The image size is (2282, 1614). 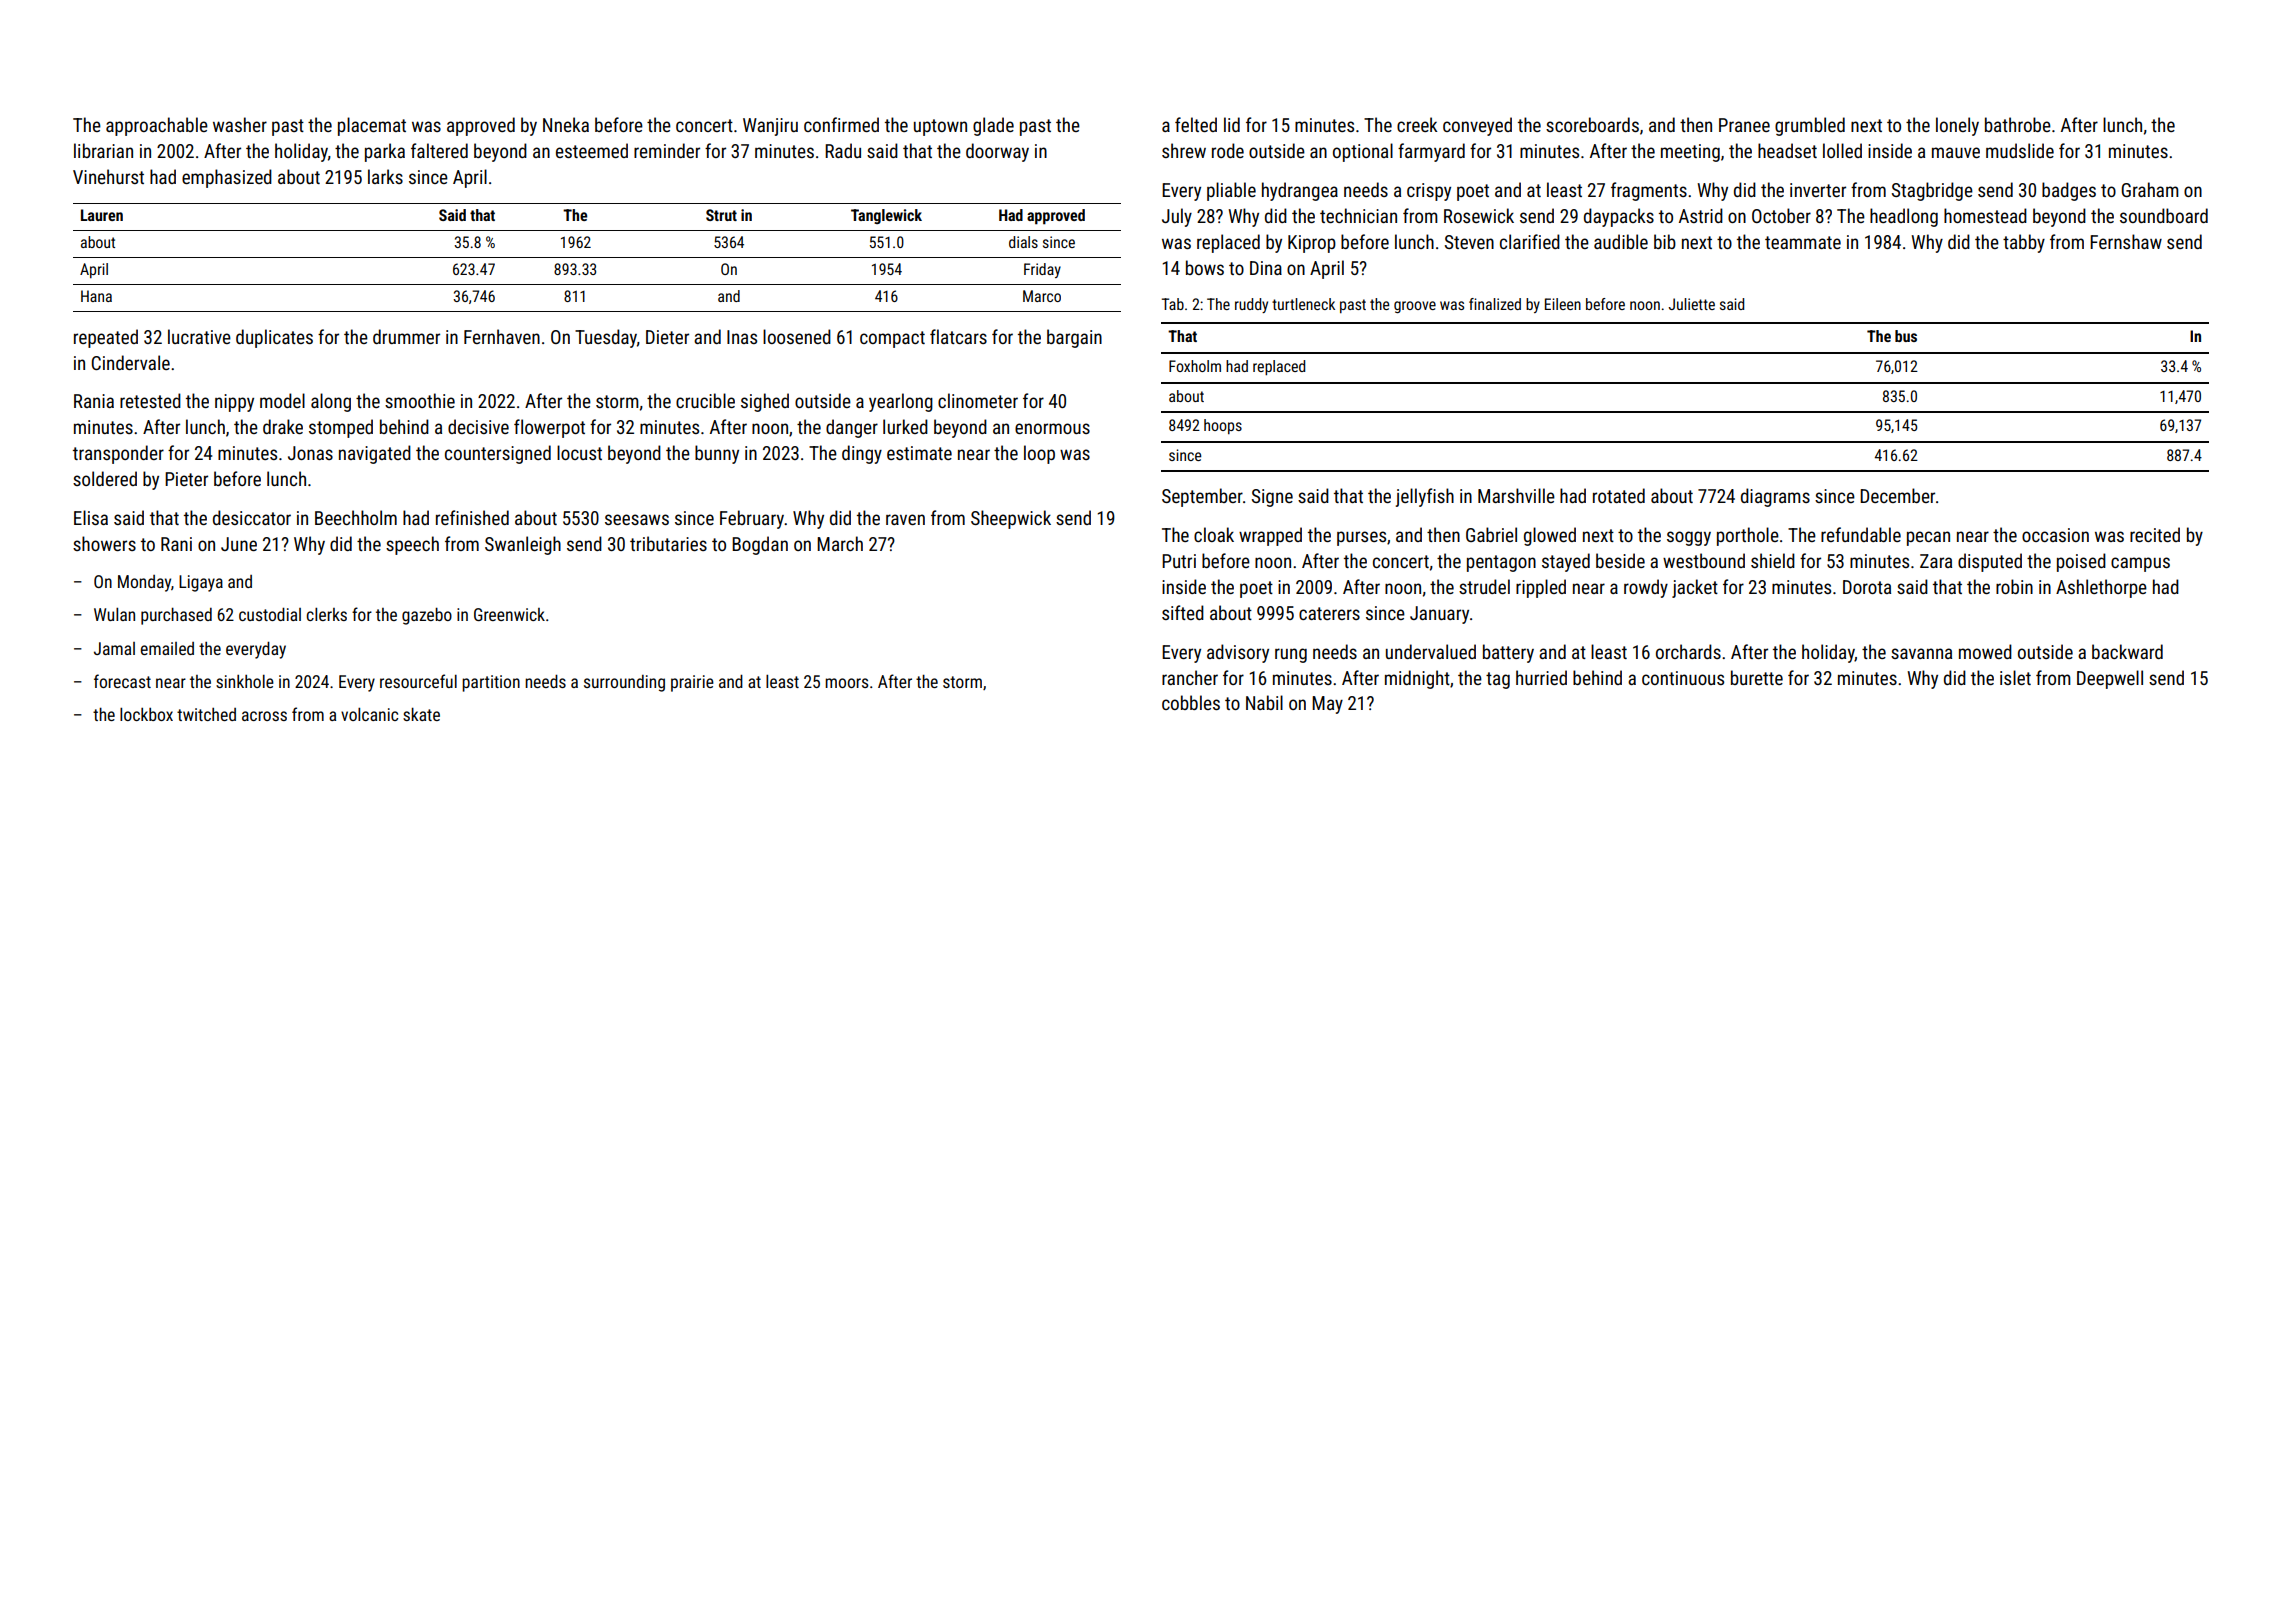 I want to click on approachable, so click(x=157, y=126).
